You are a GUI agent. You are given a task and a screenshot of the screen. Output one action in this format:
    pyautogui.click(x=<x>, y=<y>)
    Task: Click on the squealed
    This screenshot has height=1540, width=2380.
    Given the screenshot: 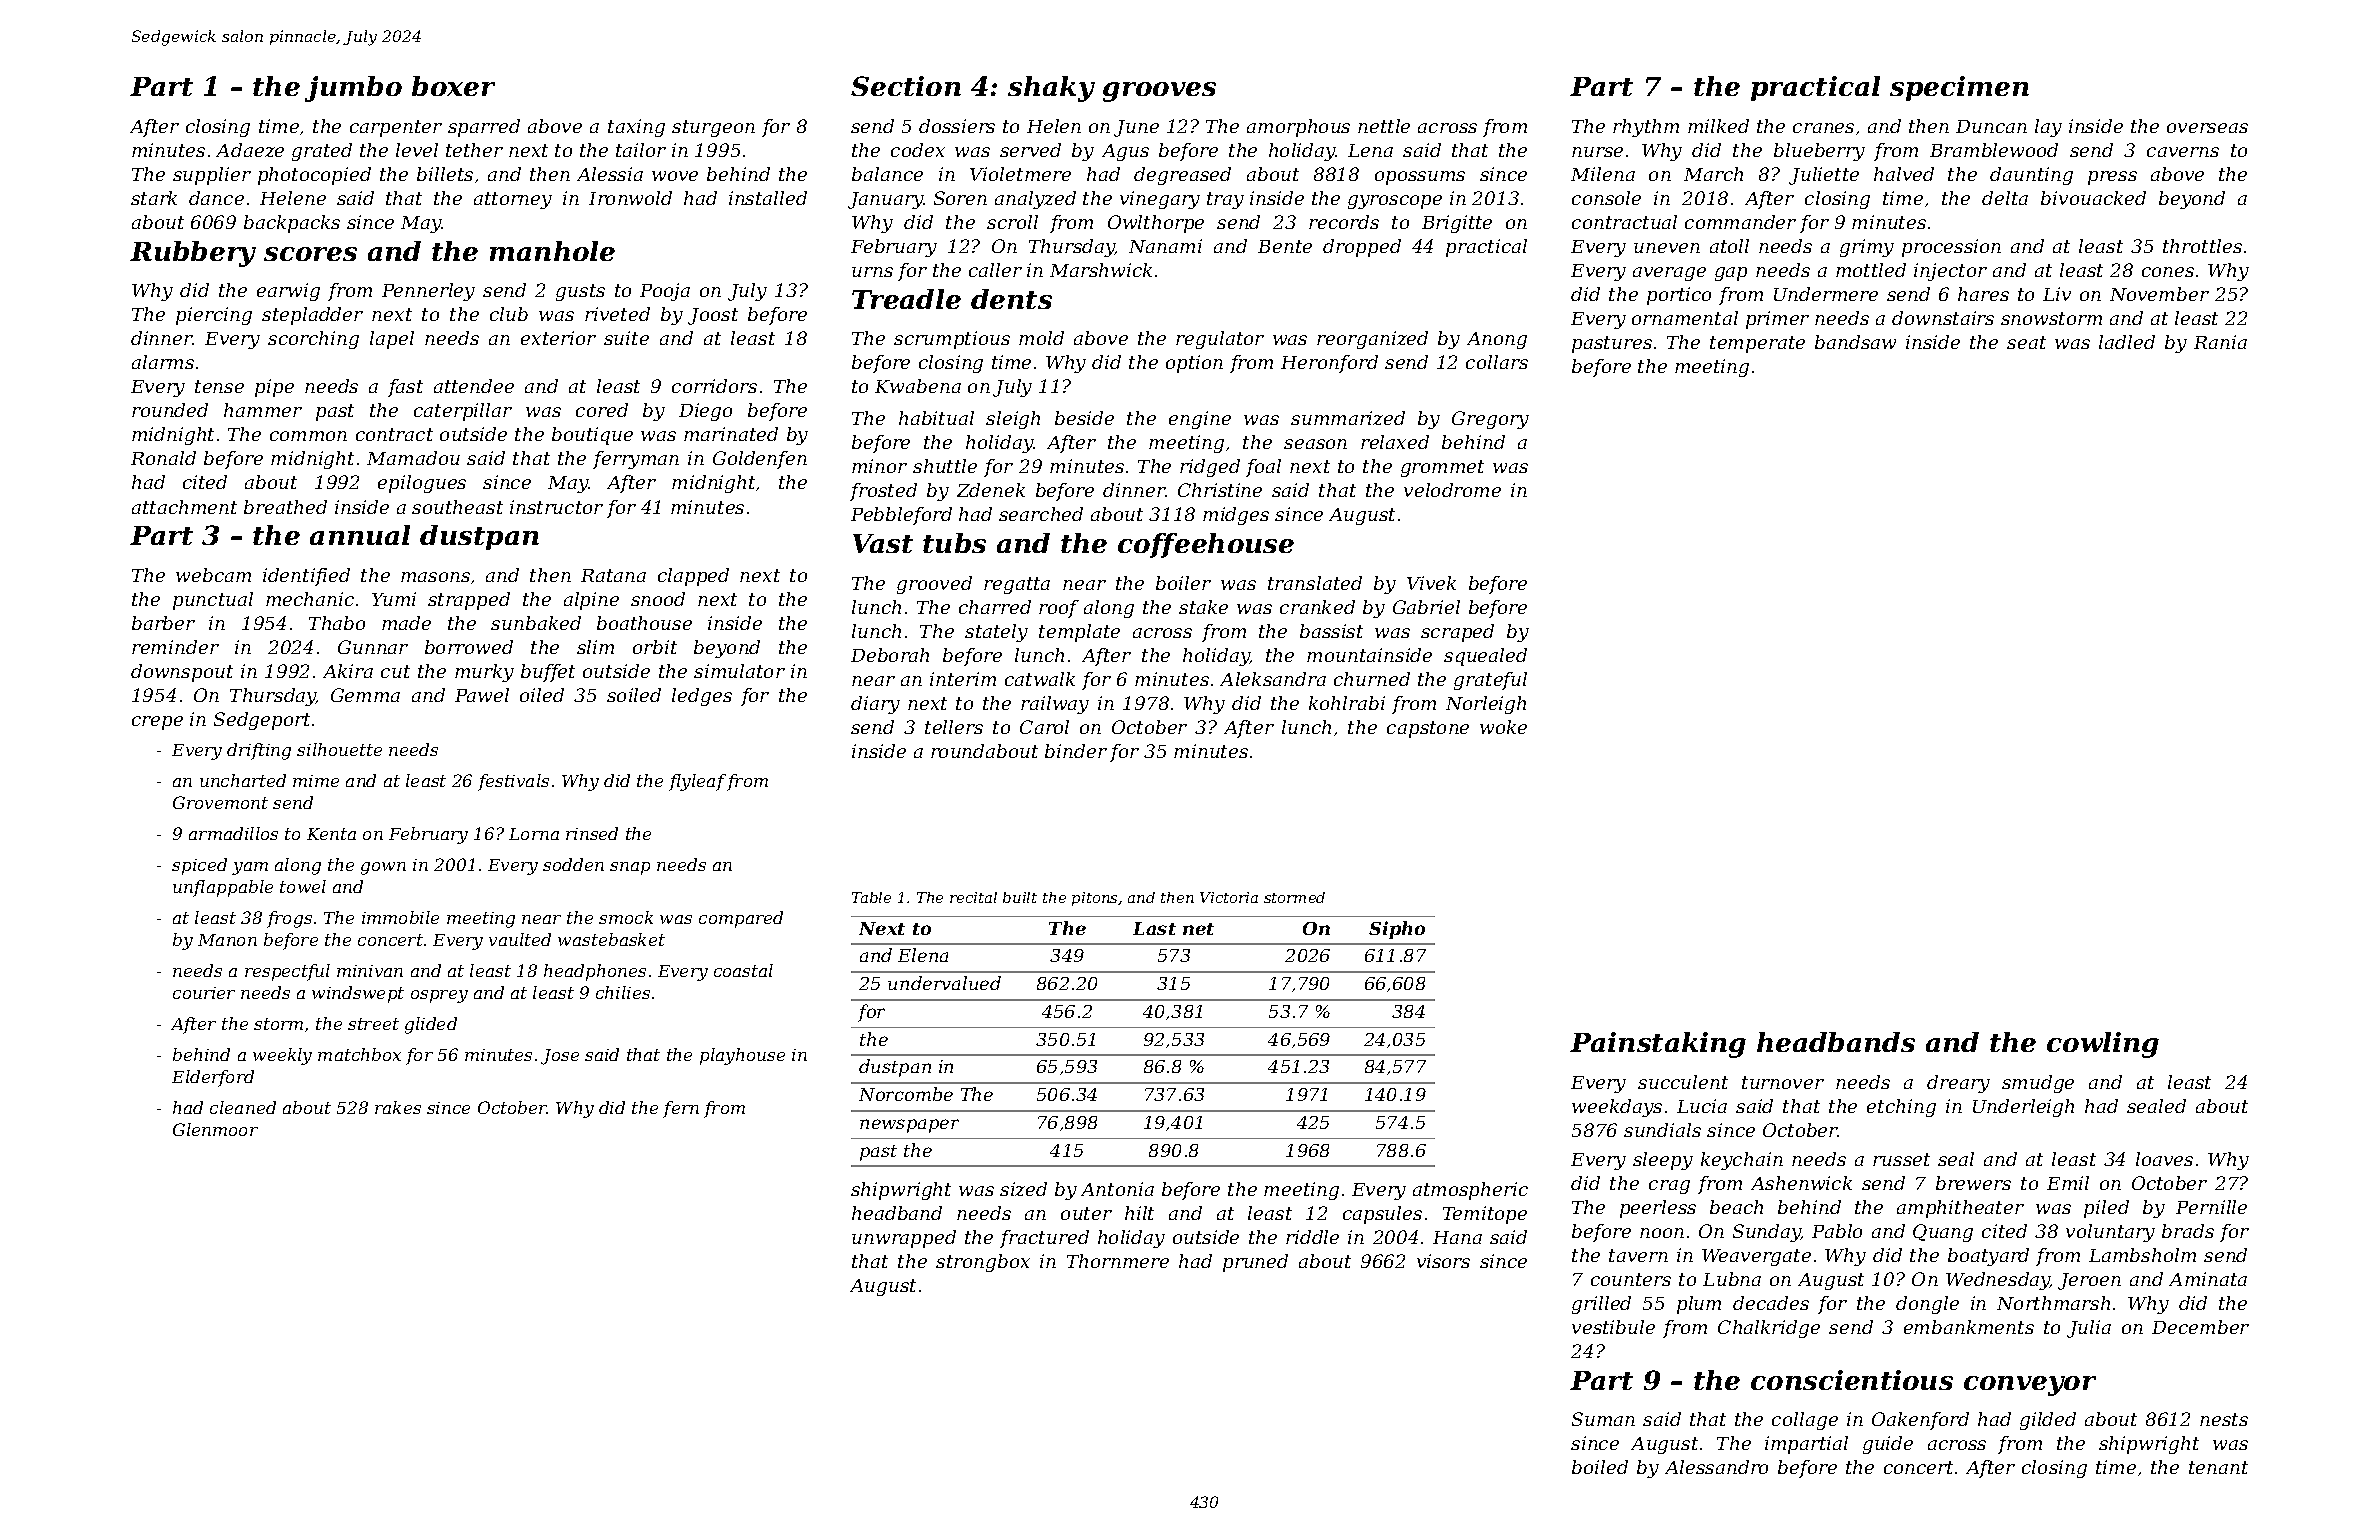 What is the action you would take?
    pyautogui.click(x=1485, y=657)
